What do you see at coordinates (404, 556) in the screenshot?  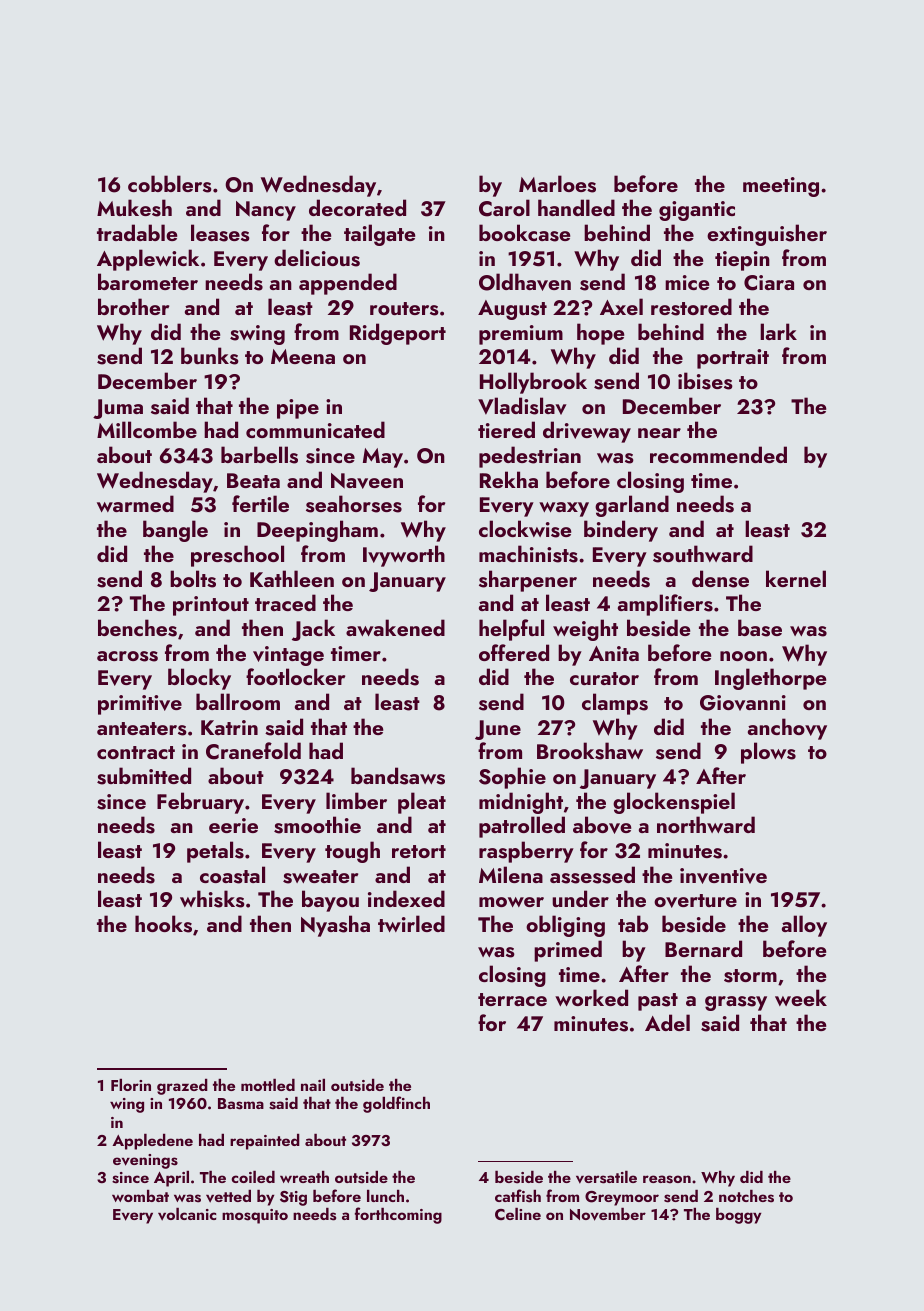 I see `Ivyworth` at bounding box center [404, 556].
